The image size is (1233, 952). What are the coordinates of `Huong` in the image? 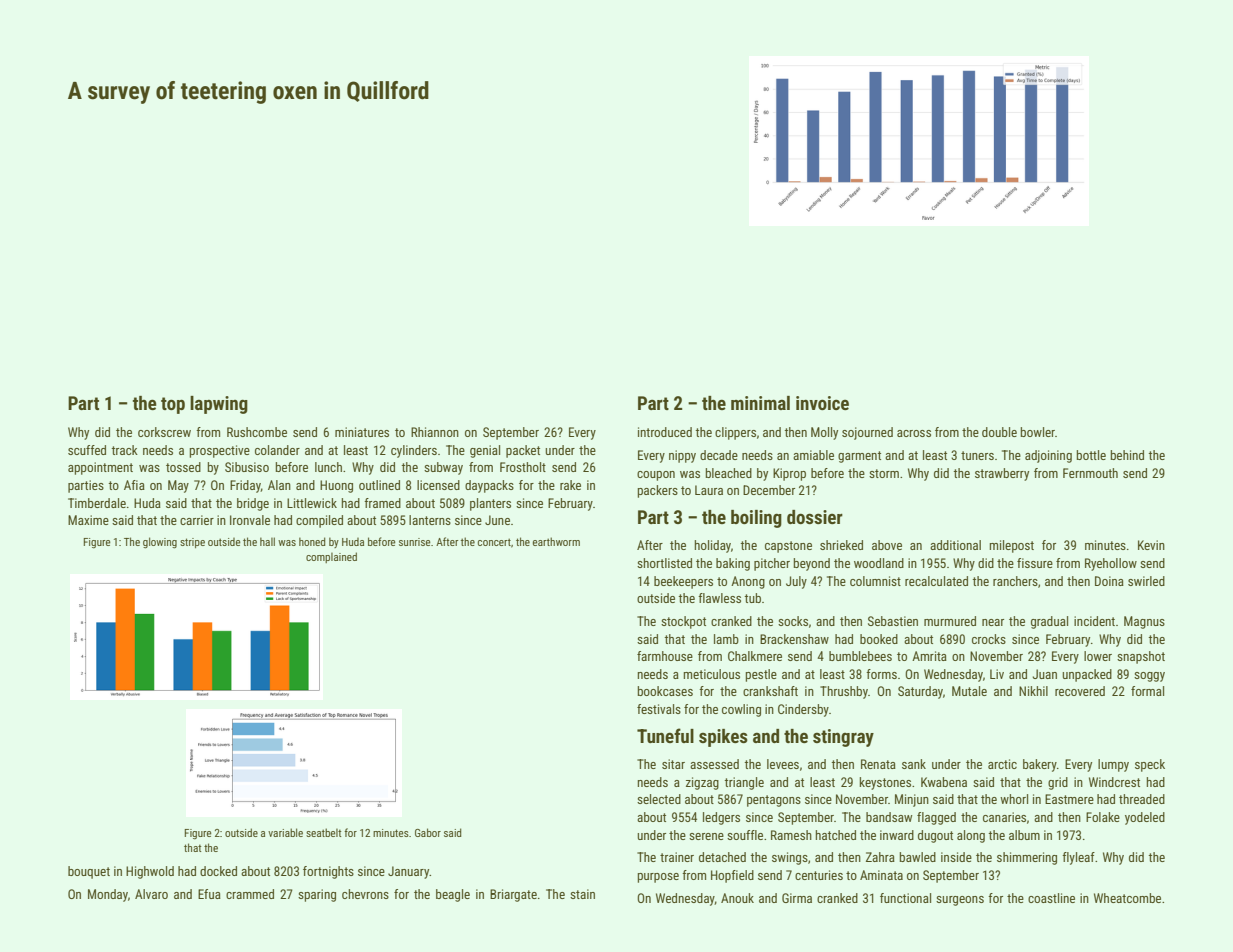 It's located at (336, 486).
